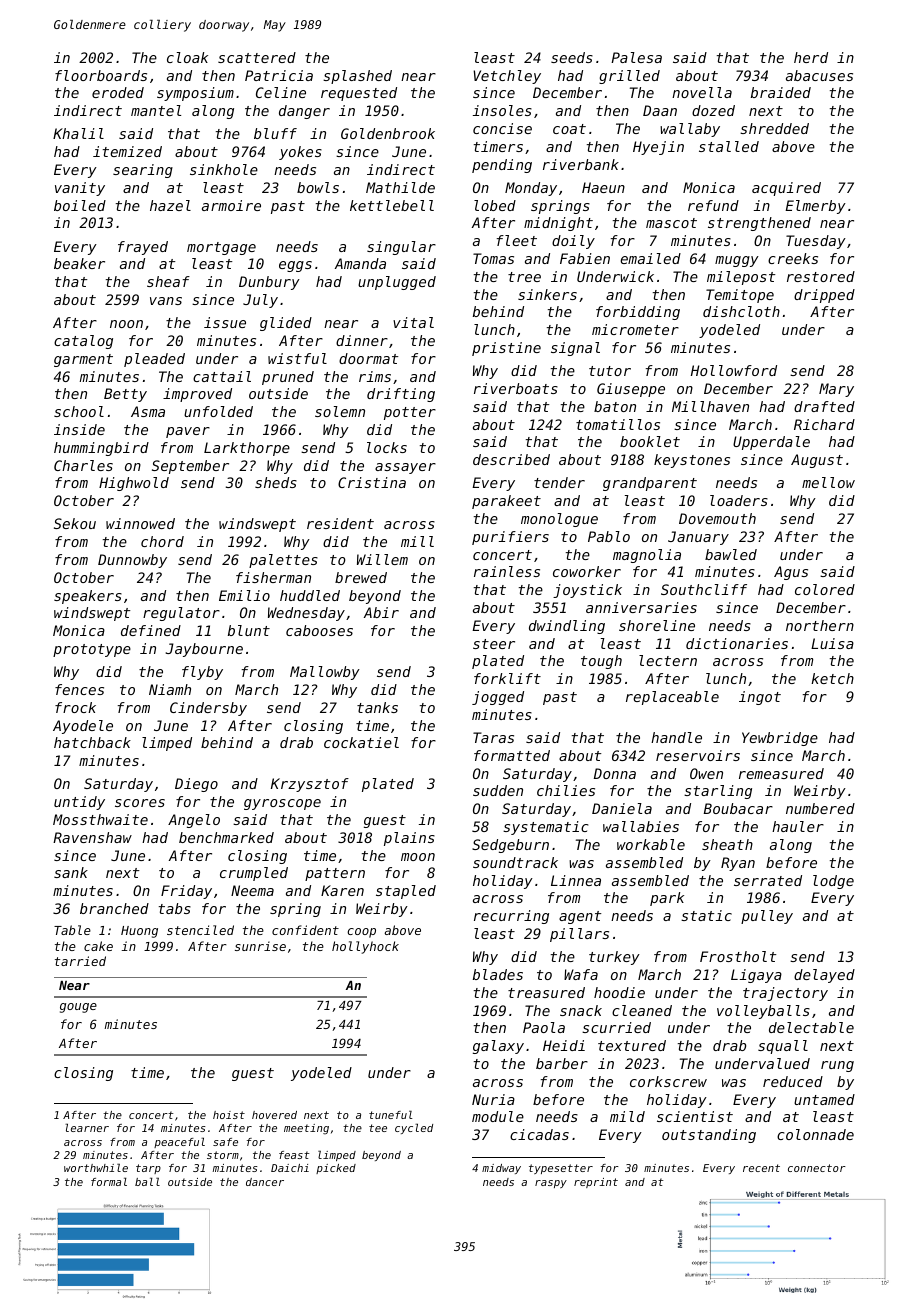 The image size is (908, 1316). What do you see at coordinates (78, 1008) in the screenshot?
I see `gouge` at bounding box center [78, 1008].
